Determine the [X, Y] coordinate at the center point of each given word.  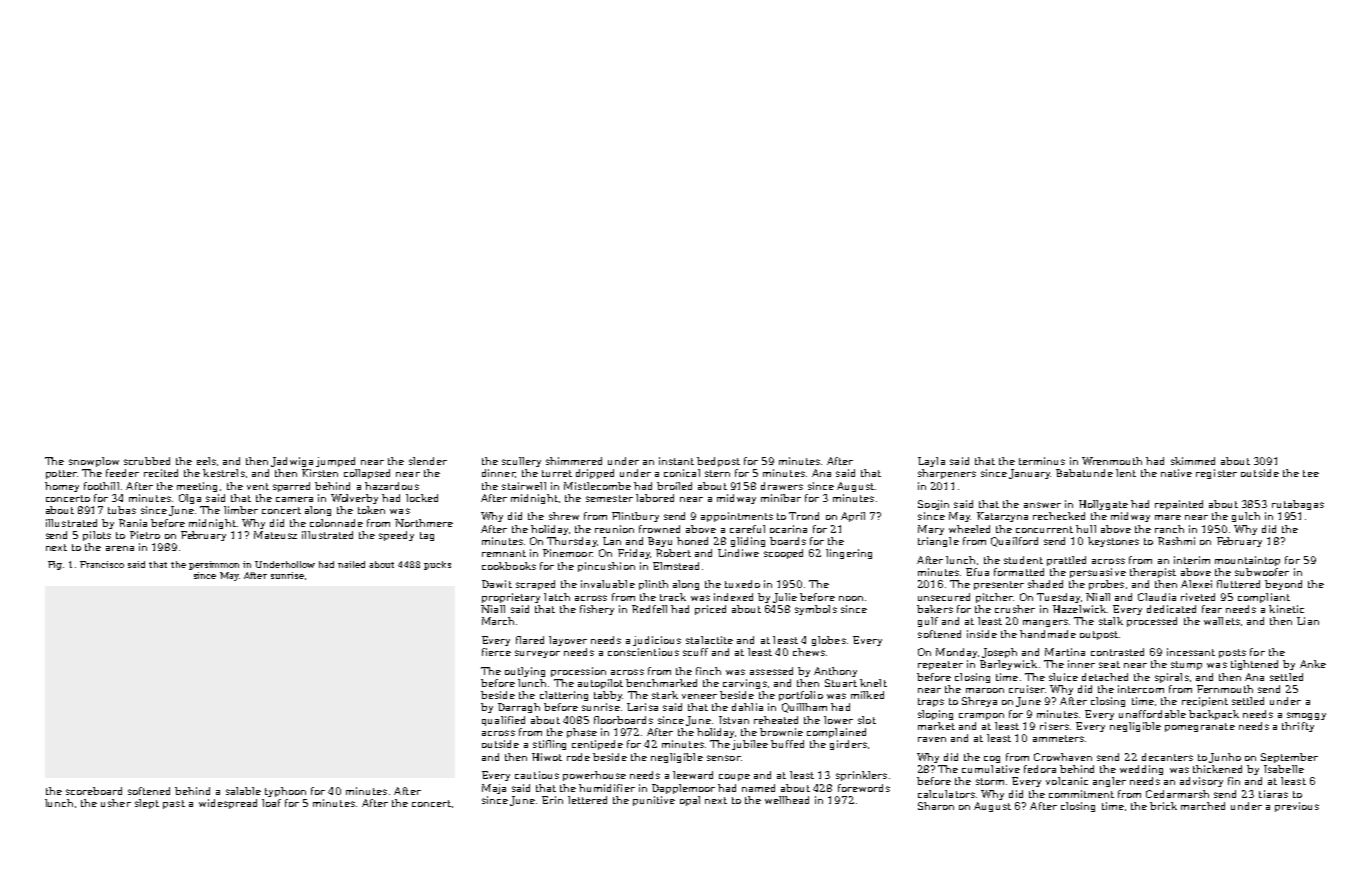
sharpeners [947, 474]
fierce [496, 652]
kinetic [1286, 609]
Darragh [519, 708]
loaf [271, 803]
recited [161, 473]
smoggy [1306, 716]
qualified [503, 721]
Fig [55, 565]
